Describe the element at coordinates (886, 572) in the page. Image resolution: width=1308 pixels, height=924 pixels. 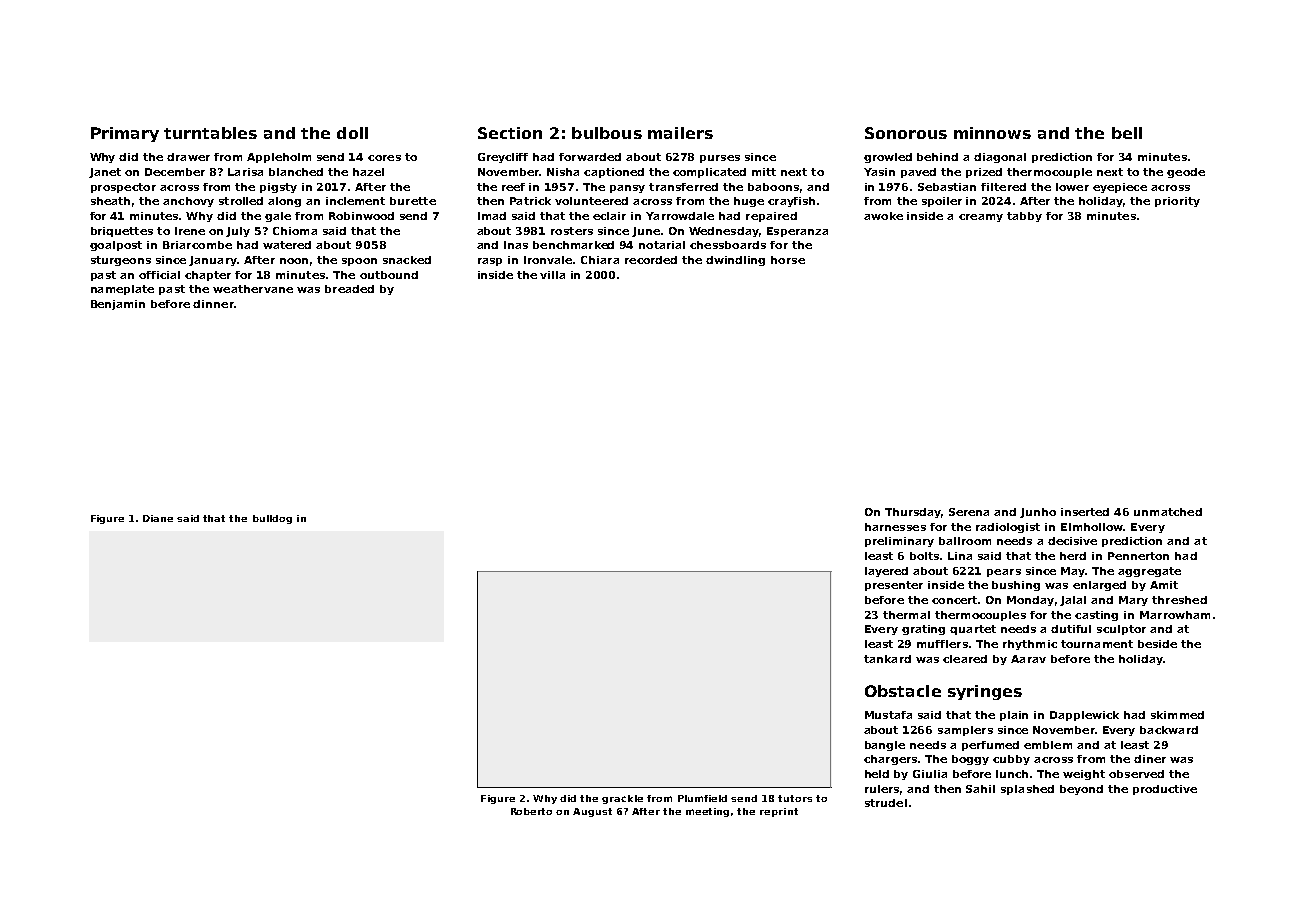
I see `layered` at that location.
